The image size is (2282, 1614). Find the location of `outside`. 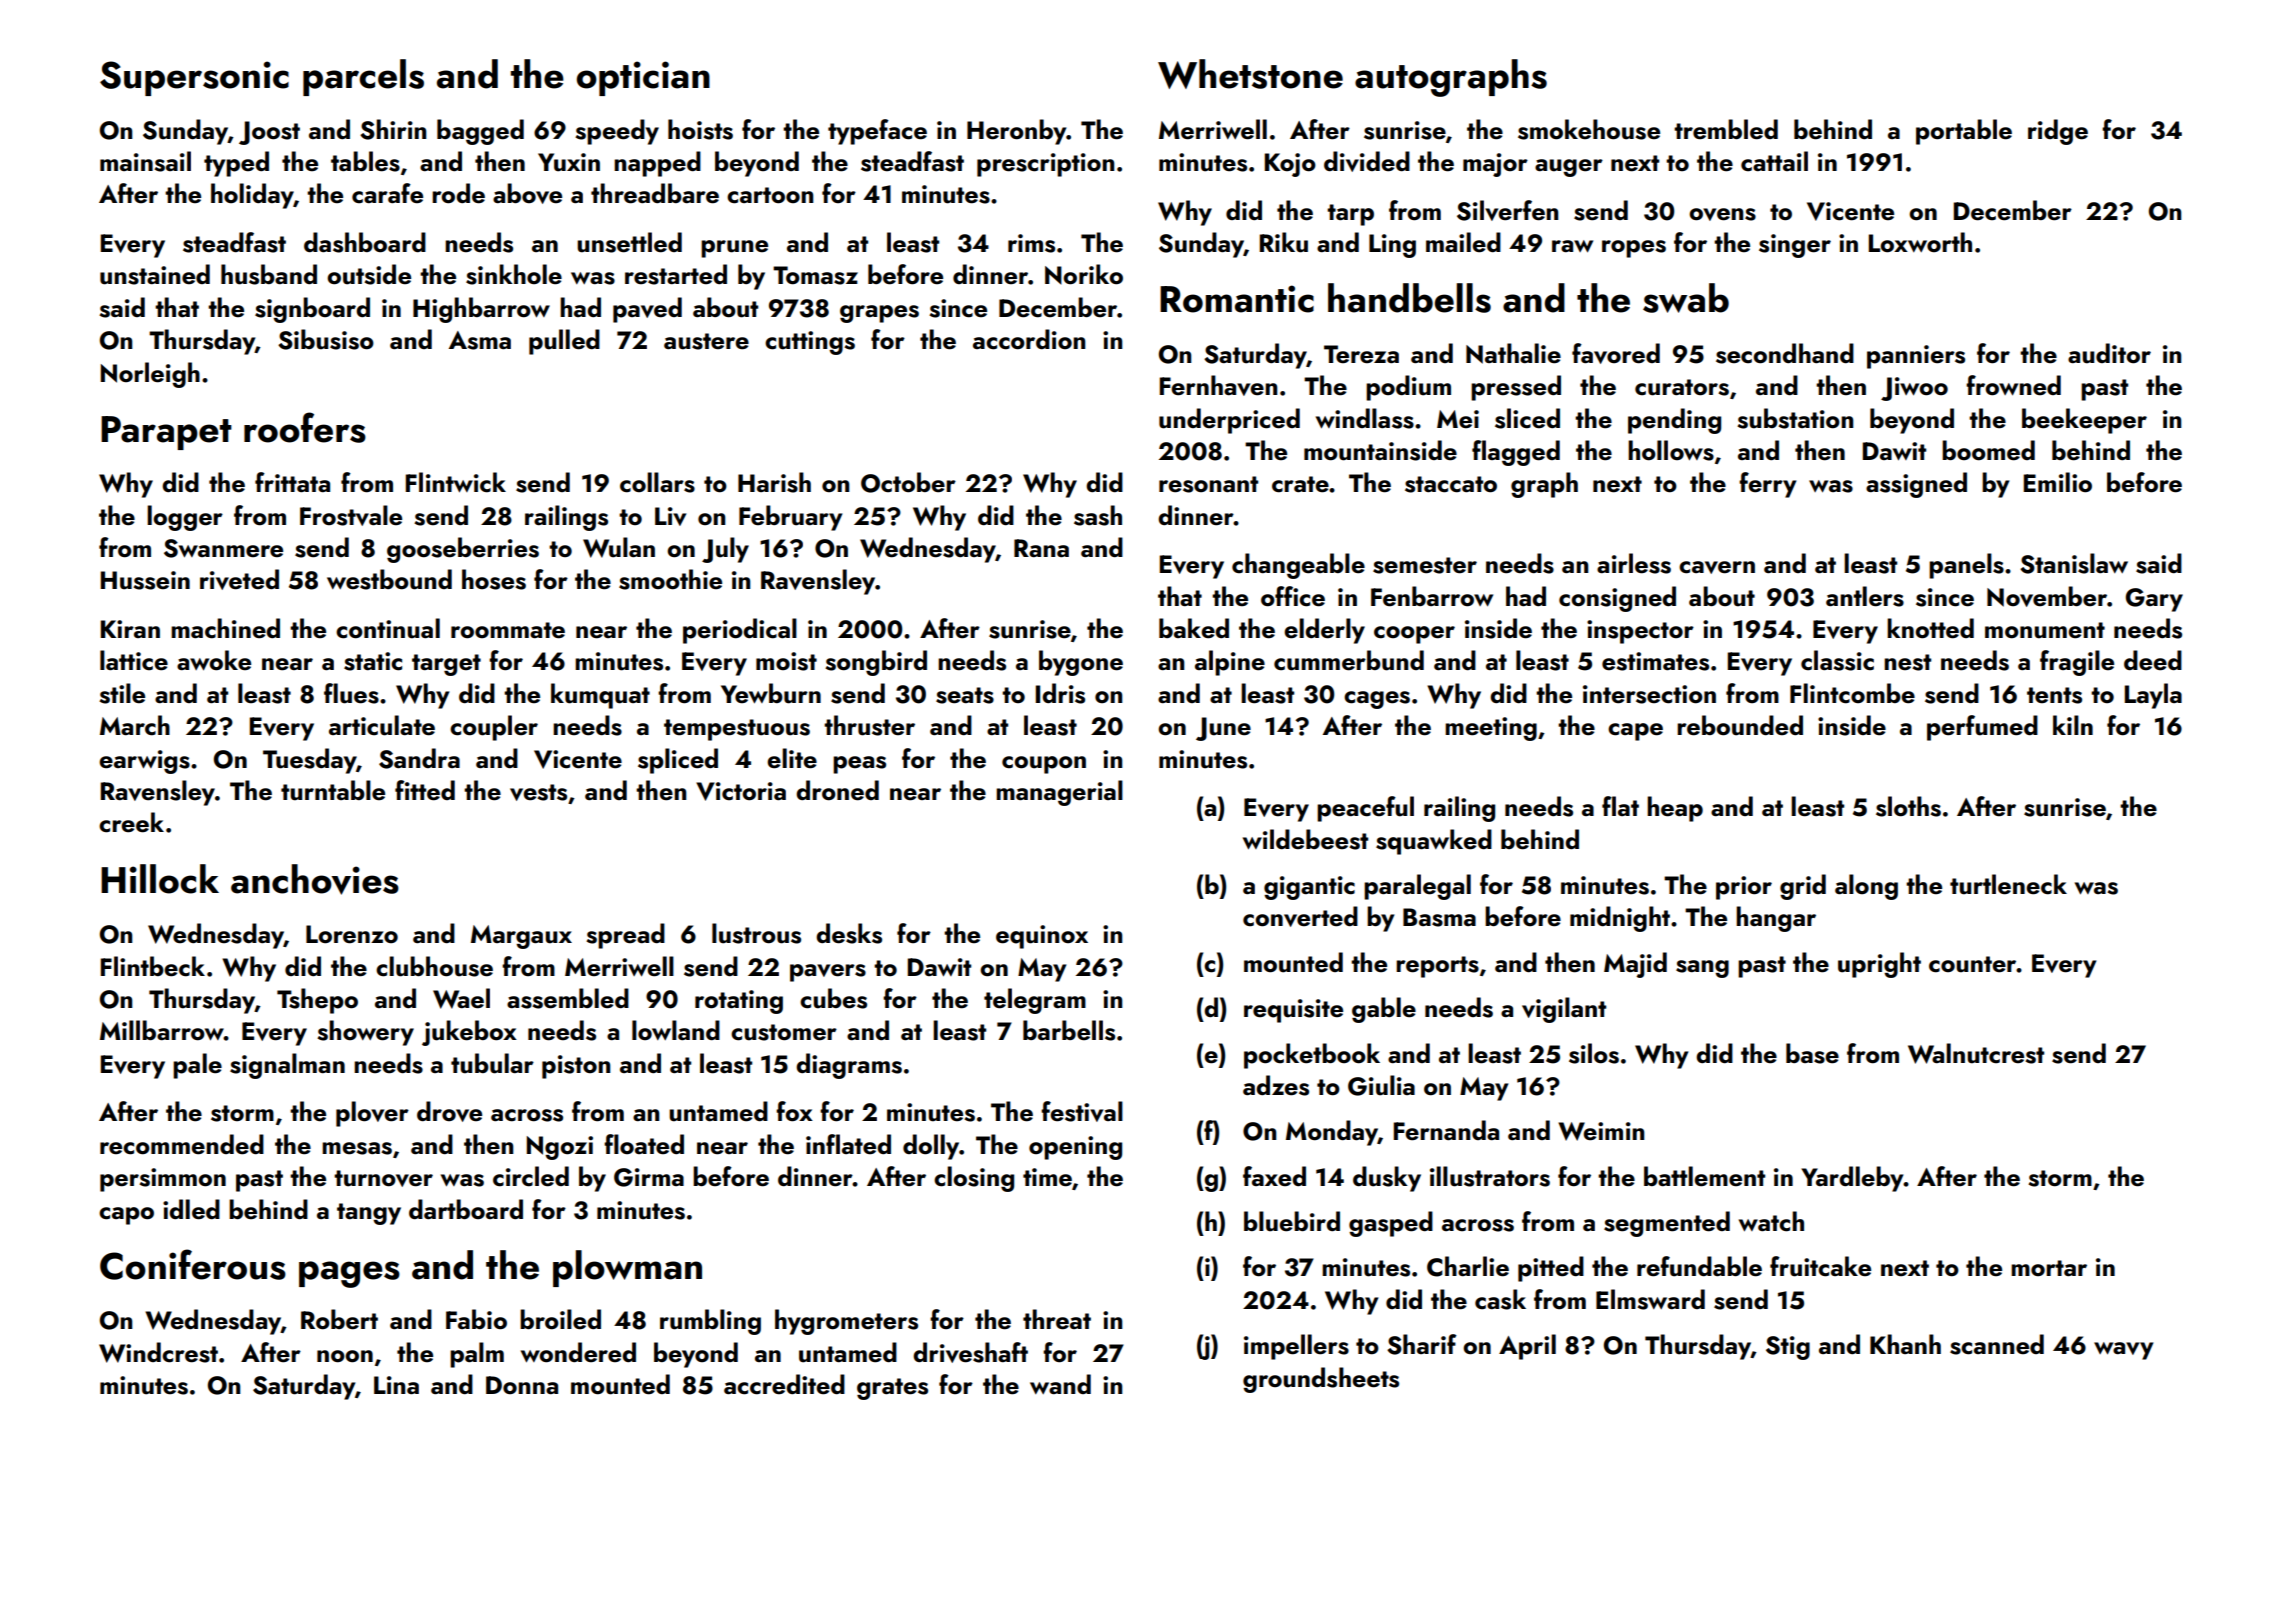

outside is located at coordinates (369, 274).
